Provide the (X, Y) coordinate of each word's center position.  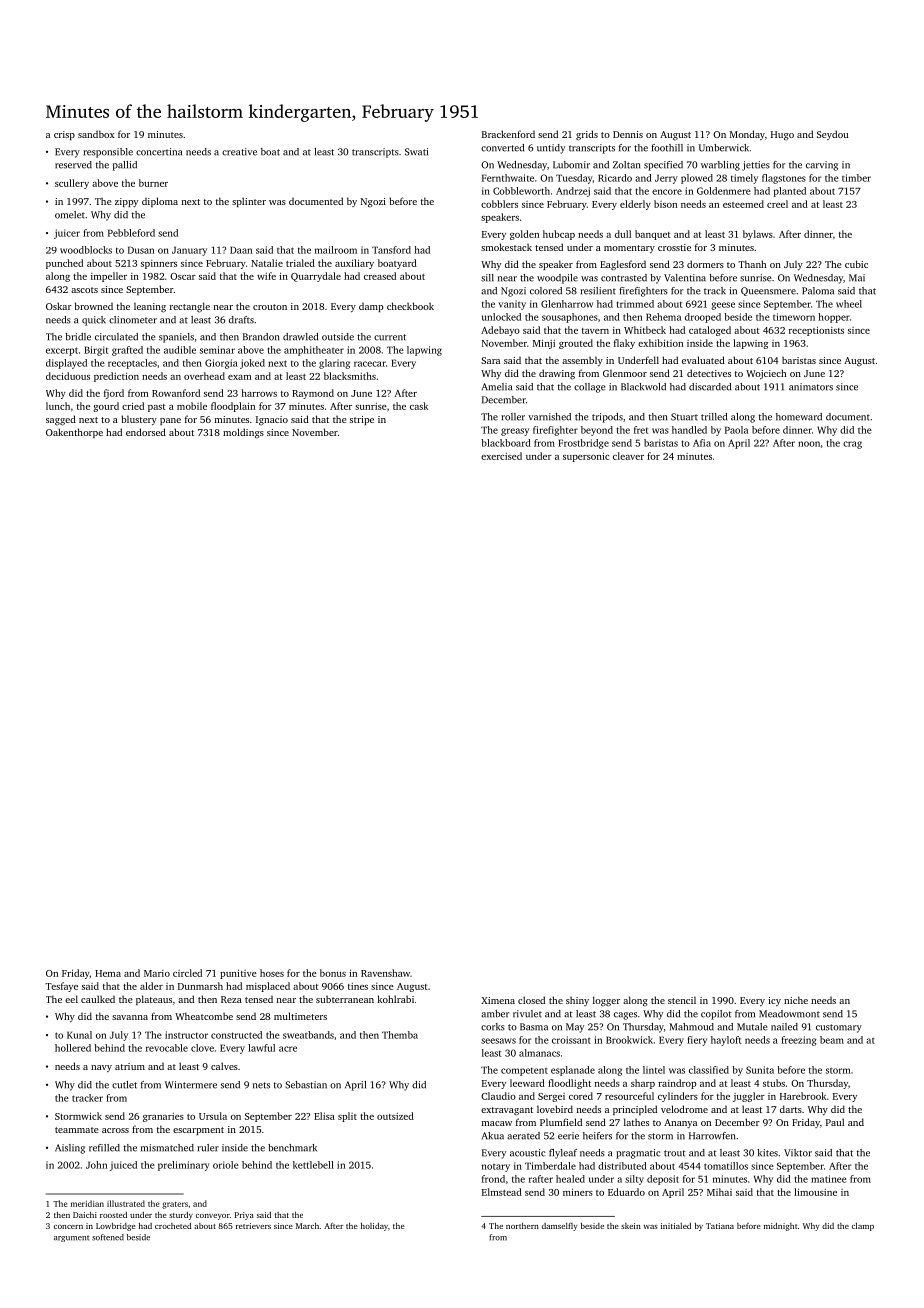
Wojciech (766, 374)
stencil (682, 1000)
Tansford (391, 250)
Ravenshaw (385, 973)
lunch (58, 406)
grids (587, 135)
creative (239, 152)
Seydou (832, 135)
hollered (73, 1048)
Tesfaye (61, 987)
